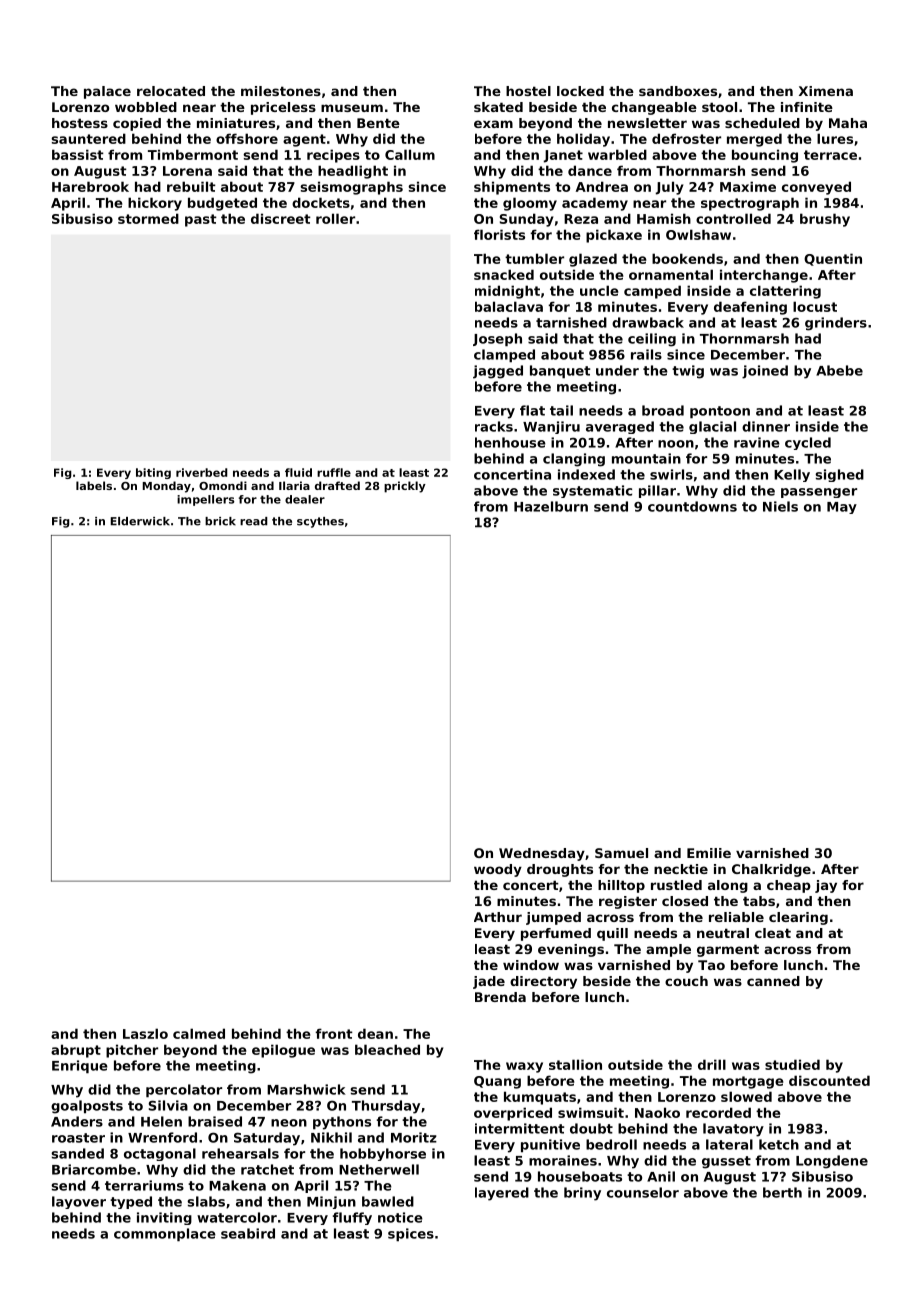  I want to click on palace, so click(107, 92).
